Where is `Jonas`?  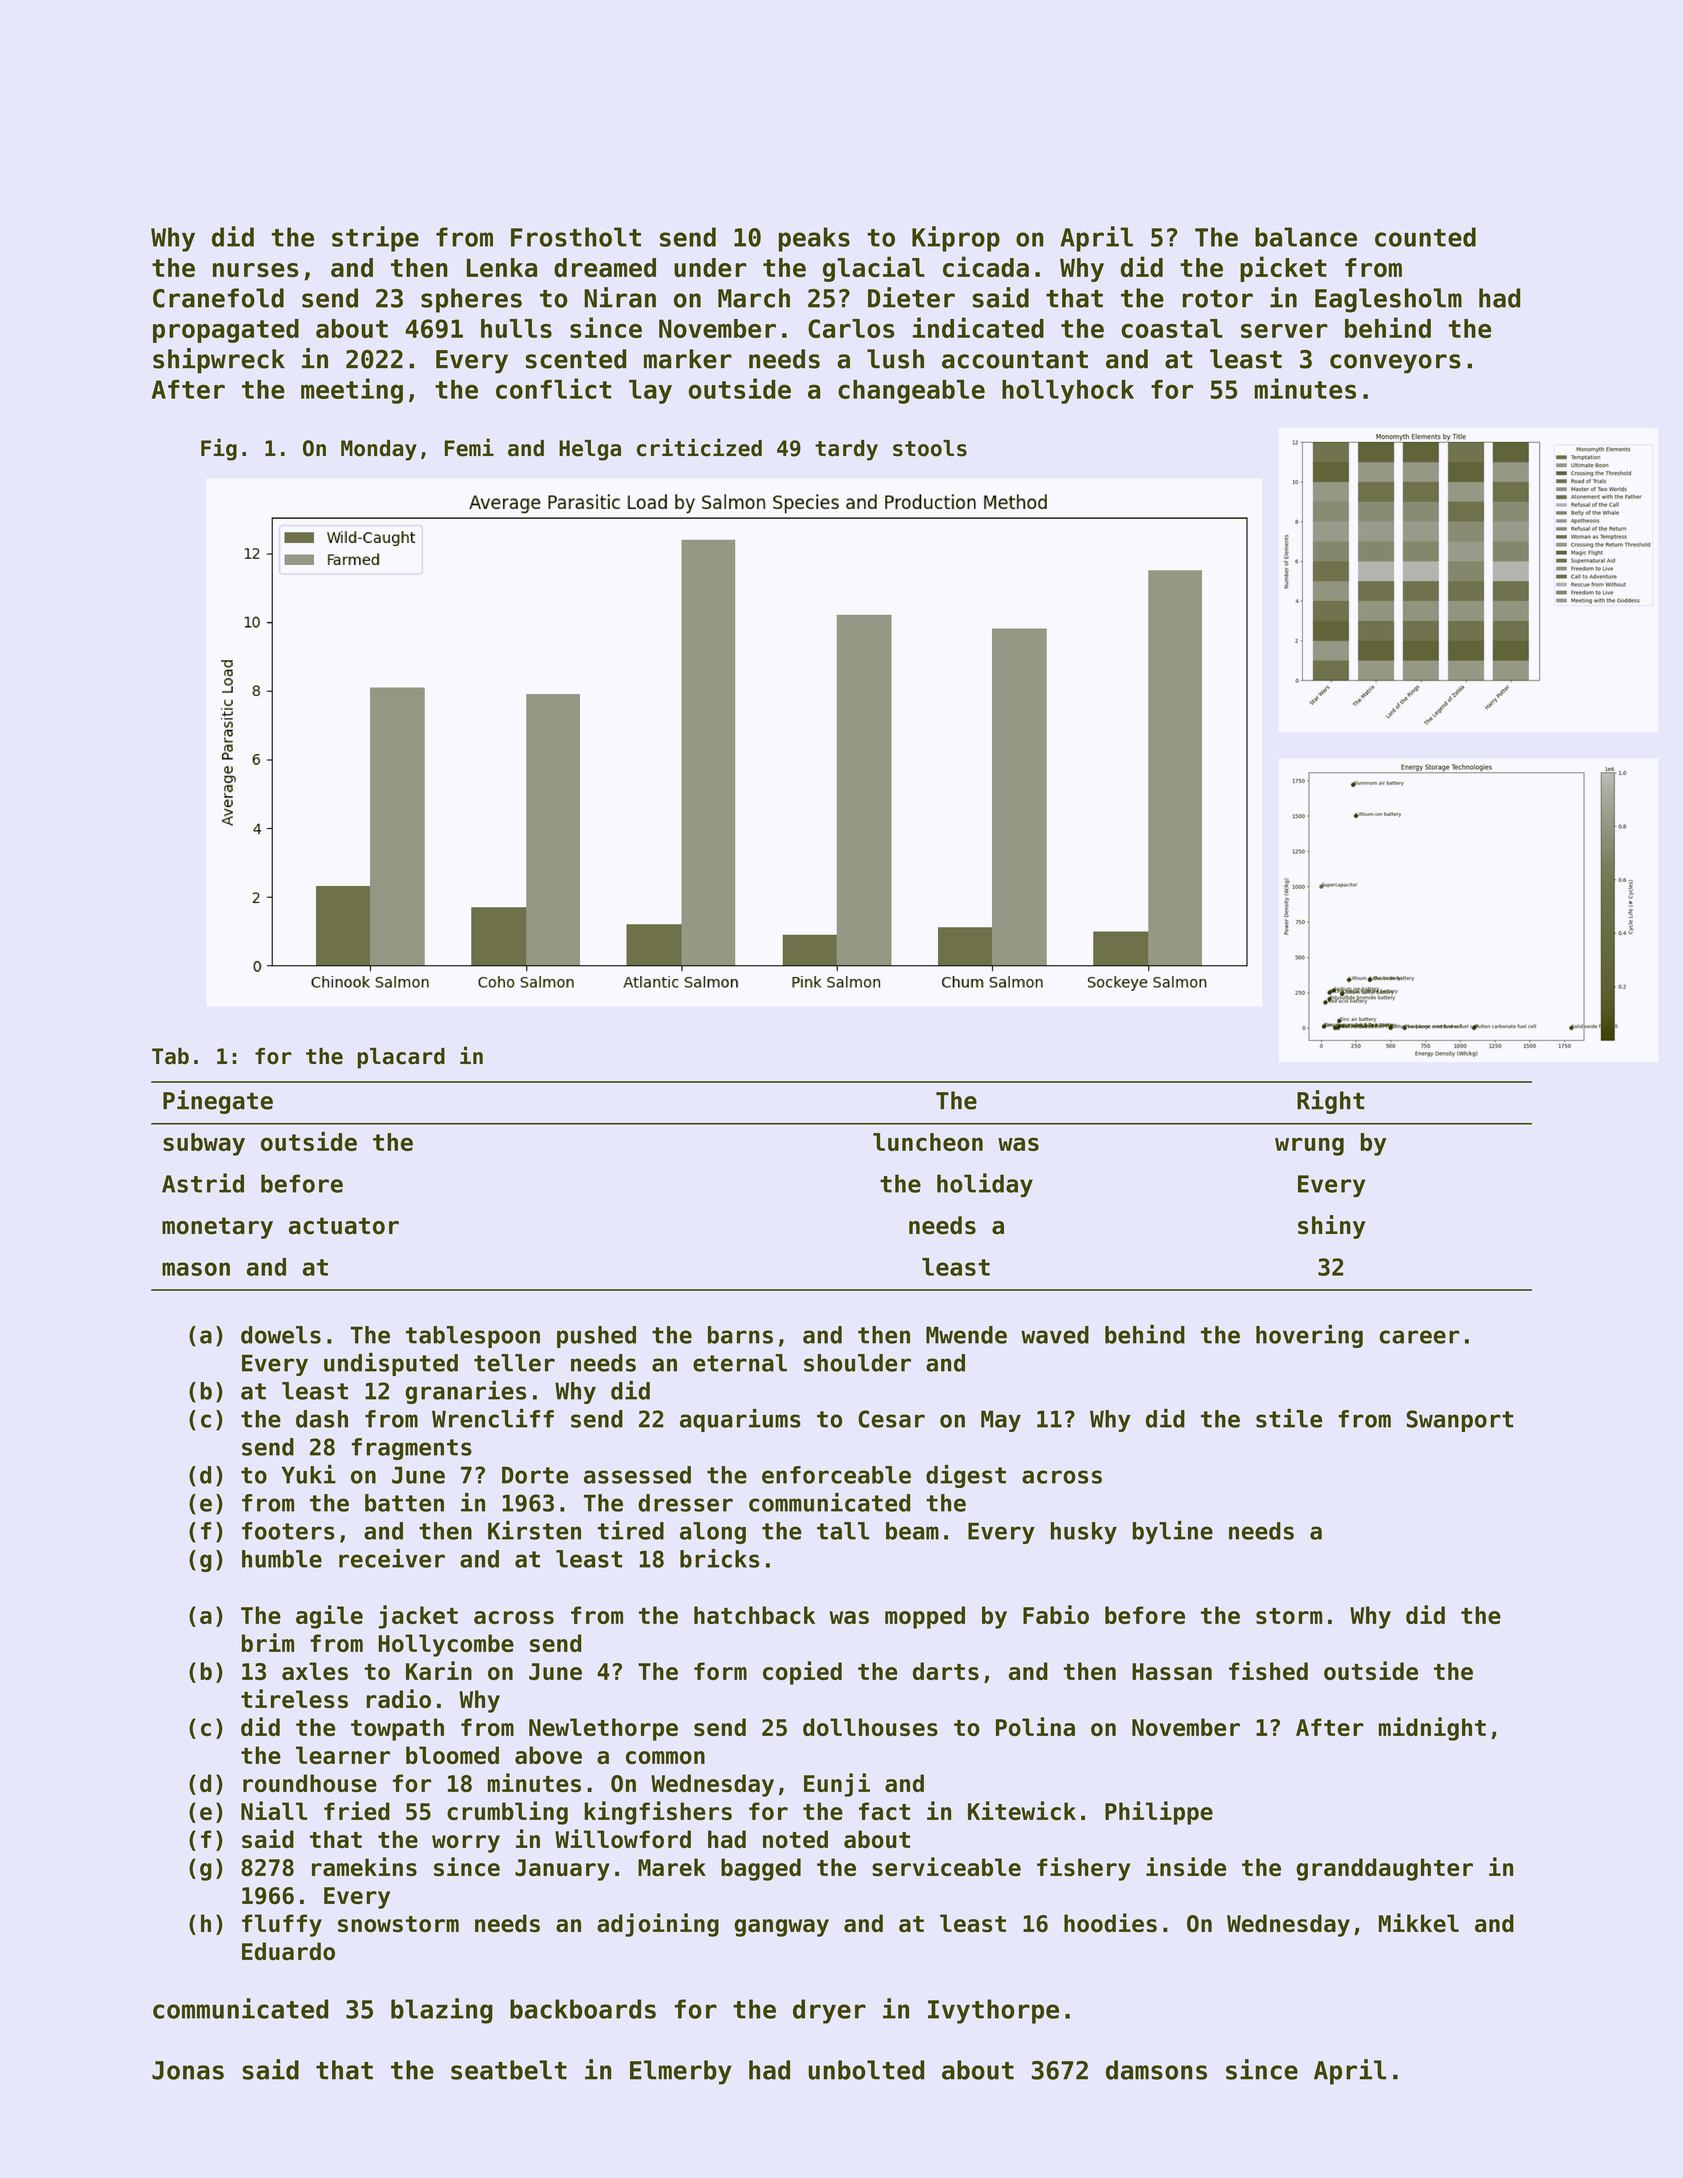 Jonas is located at coordinates (188, 2070).
